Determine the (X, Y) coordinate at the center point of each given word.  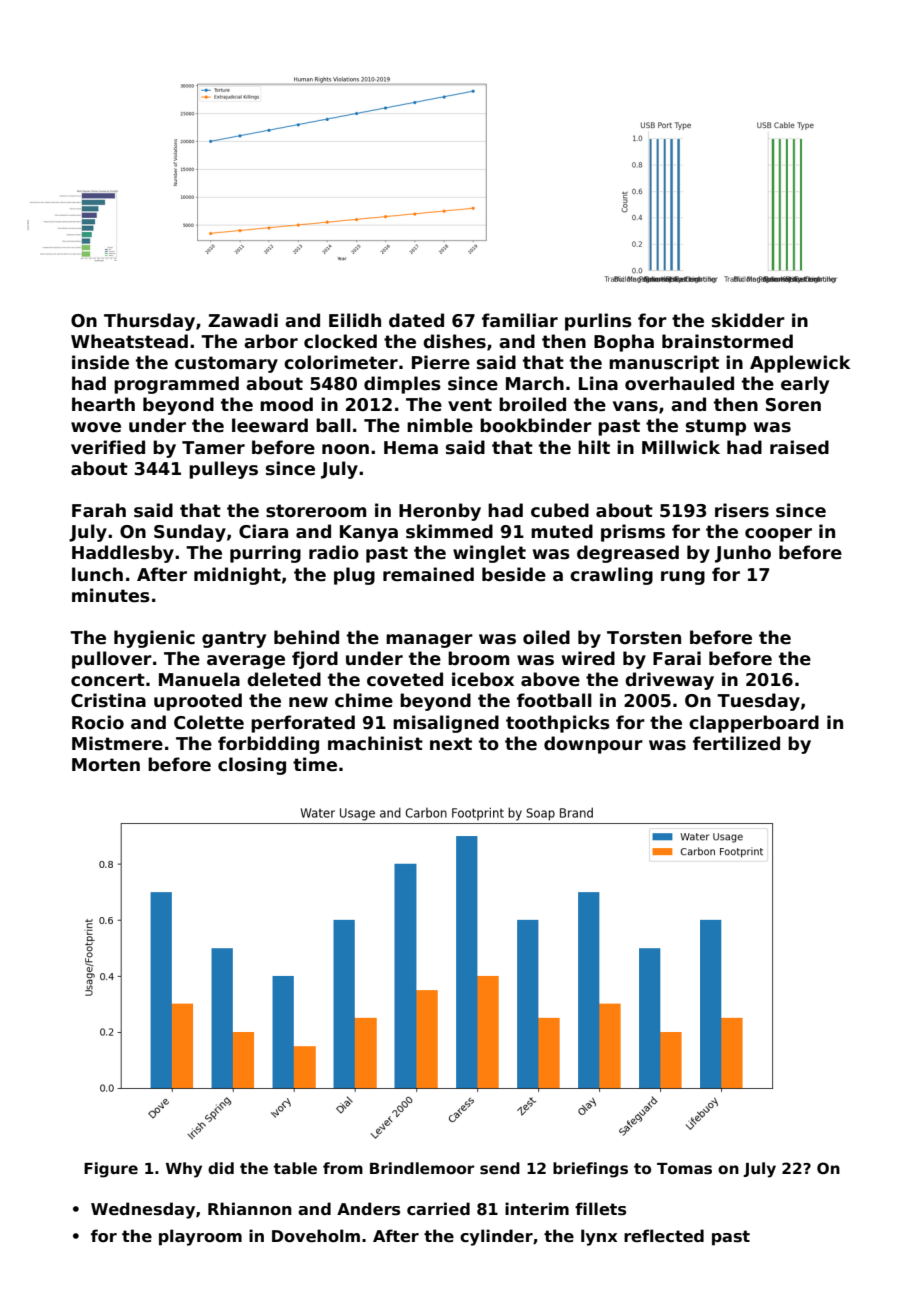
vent (470, 405)
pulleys (223, 470)
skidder (748, 320)
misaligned (446, 724)
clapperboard (754, 724)
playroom (200, 1237)
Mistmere (117, 743)
